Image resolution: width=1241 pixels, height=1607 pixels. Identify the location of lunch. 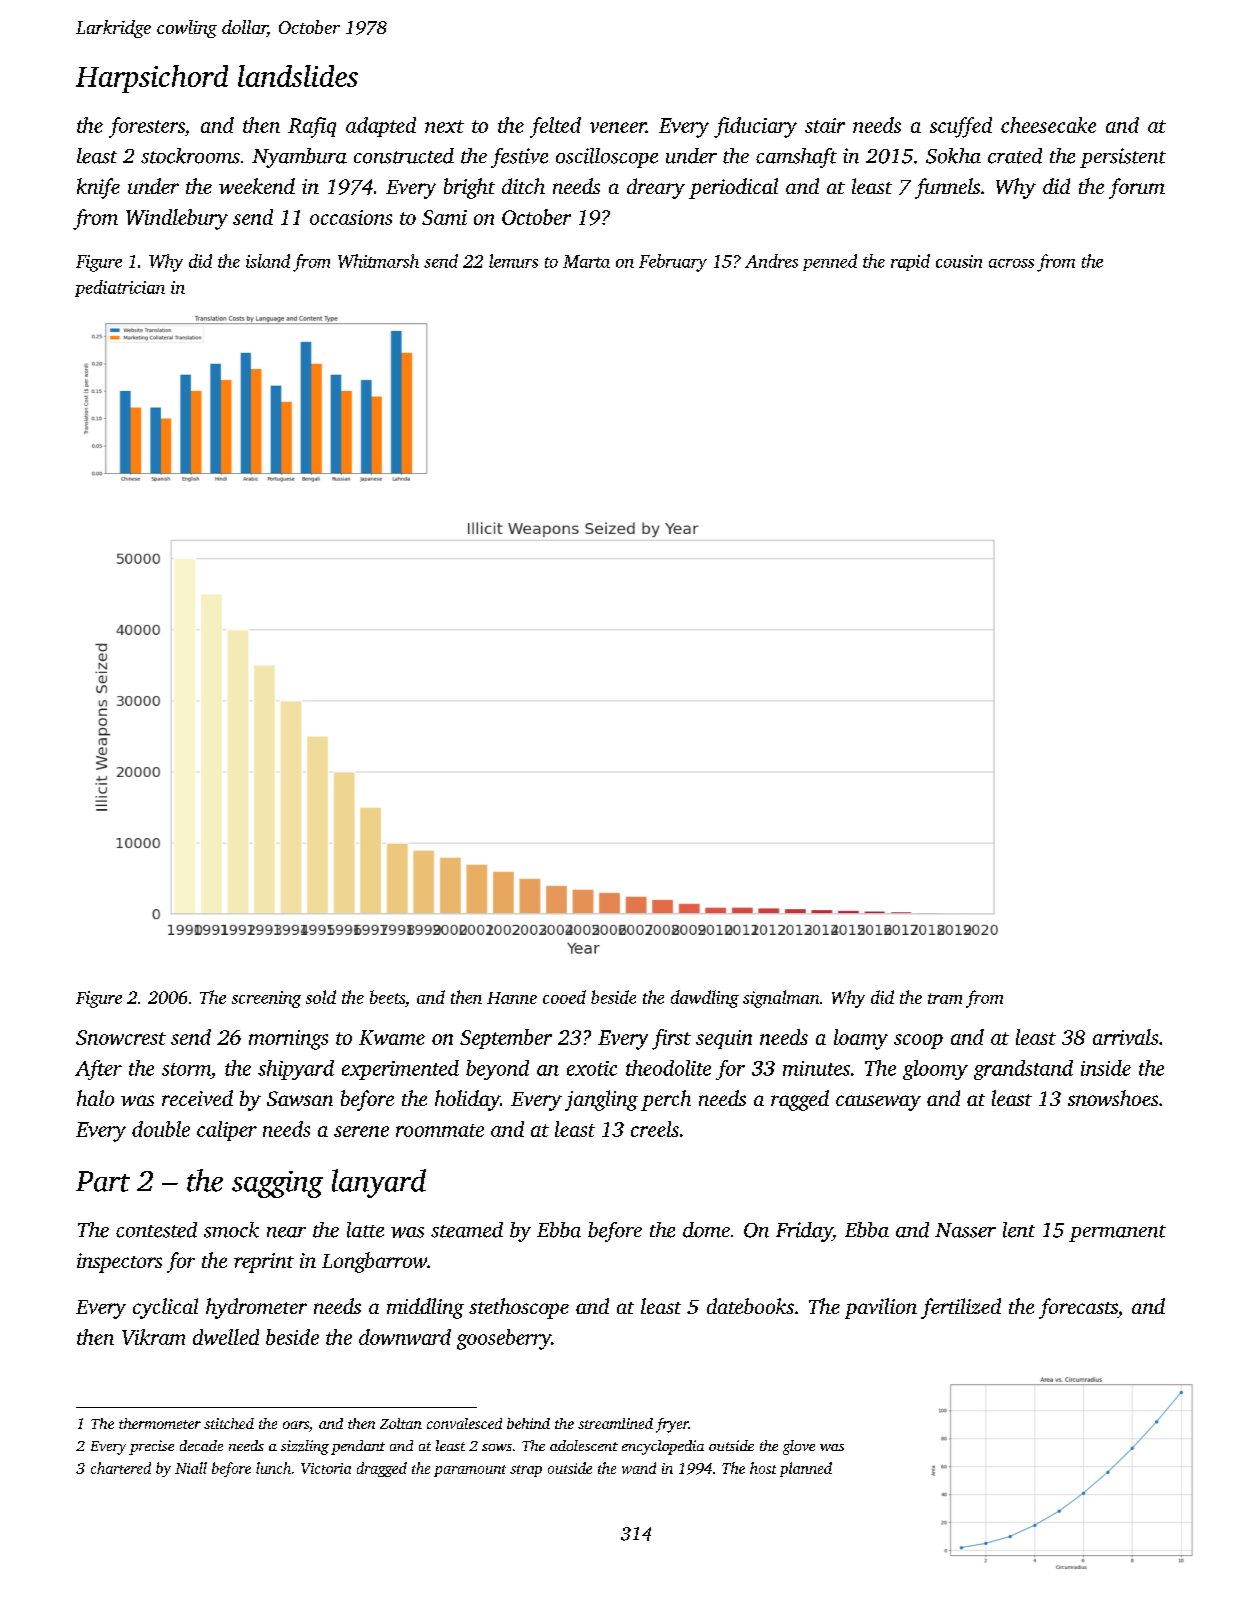
(273, 1468).
